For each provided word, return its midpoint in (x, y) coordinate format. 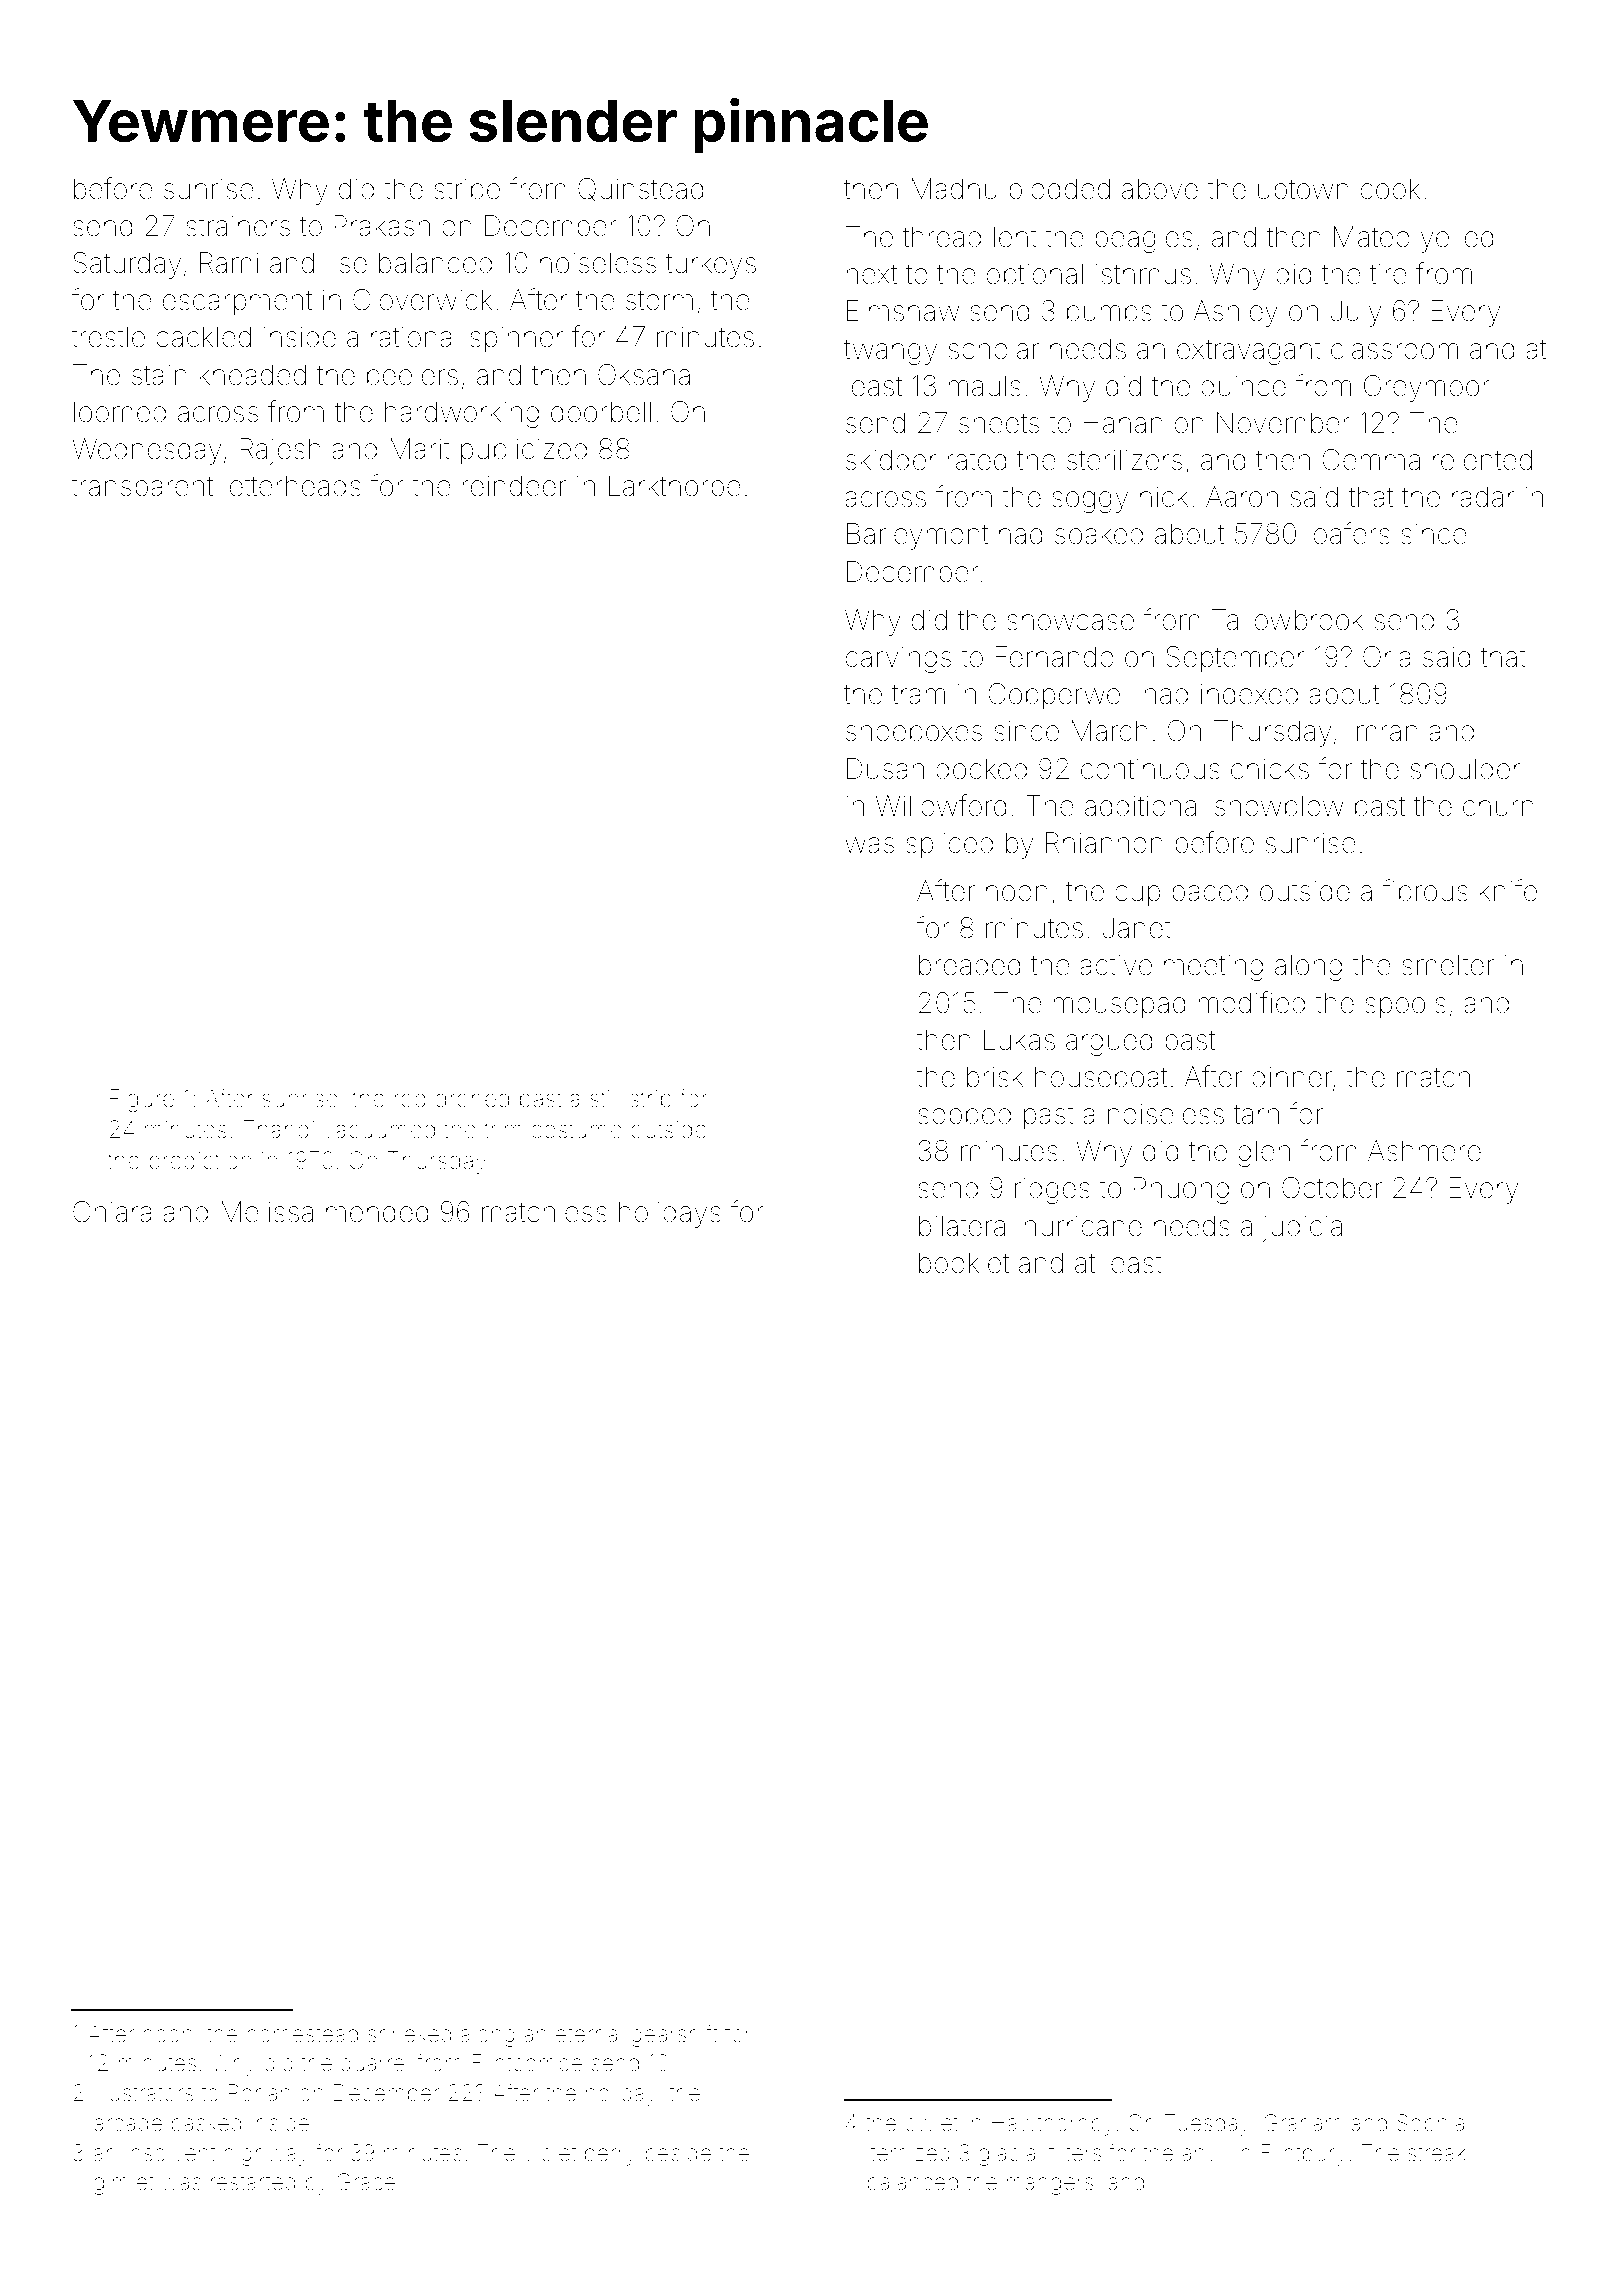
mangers (1050, 2186)
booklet (964, 1263)
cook (1390, 189)
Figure (142, 1100)
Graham (1303, 2123)
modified (1251, 1002)
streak (1437, 2153)
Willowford (941, 805)
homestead (302, 2034)
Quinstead (641, 189)
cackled (203, 337)
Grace (366, 2182)
